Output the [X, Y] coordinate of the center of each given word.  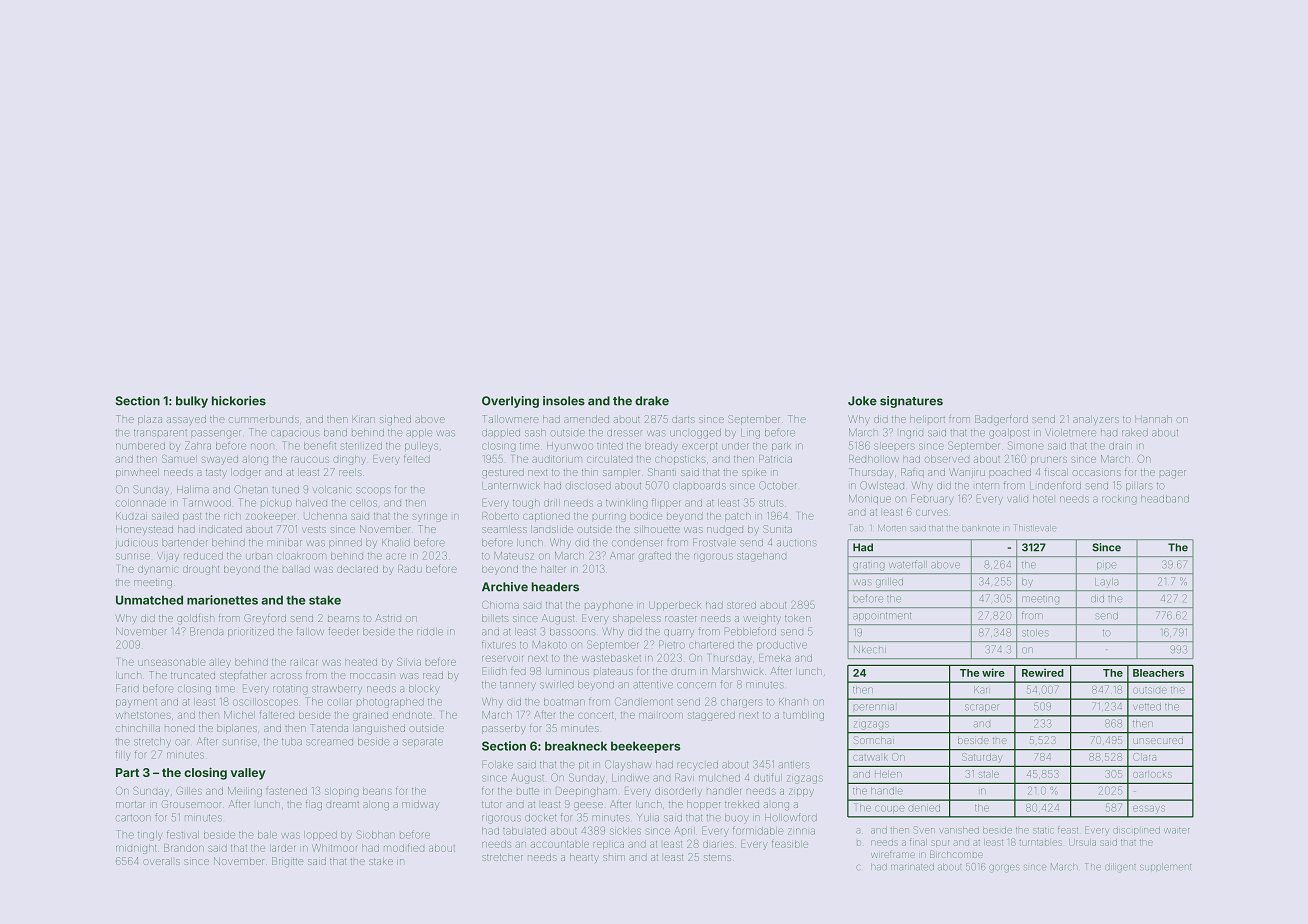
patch [738, 517]
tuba [292, 742]
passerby [504, 730]
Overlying [510, 402]
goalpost [1009, 434]
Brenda [206, 631]
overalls [161, 861]
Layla [1106, 582]
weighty [762, 620]
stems [717, 857]
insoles [564, 401]
